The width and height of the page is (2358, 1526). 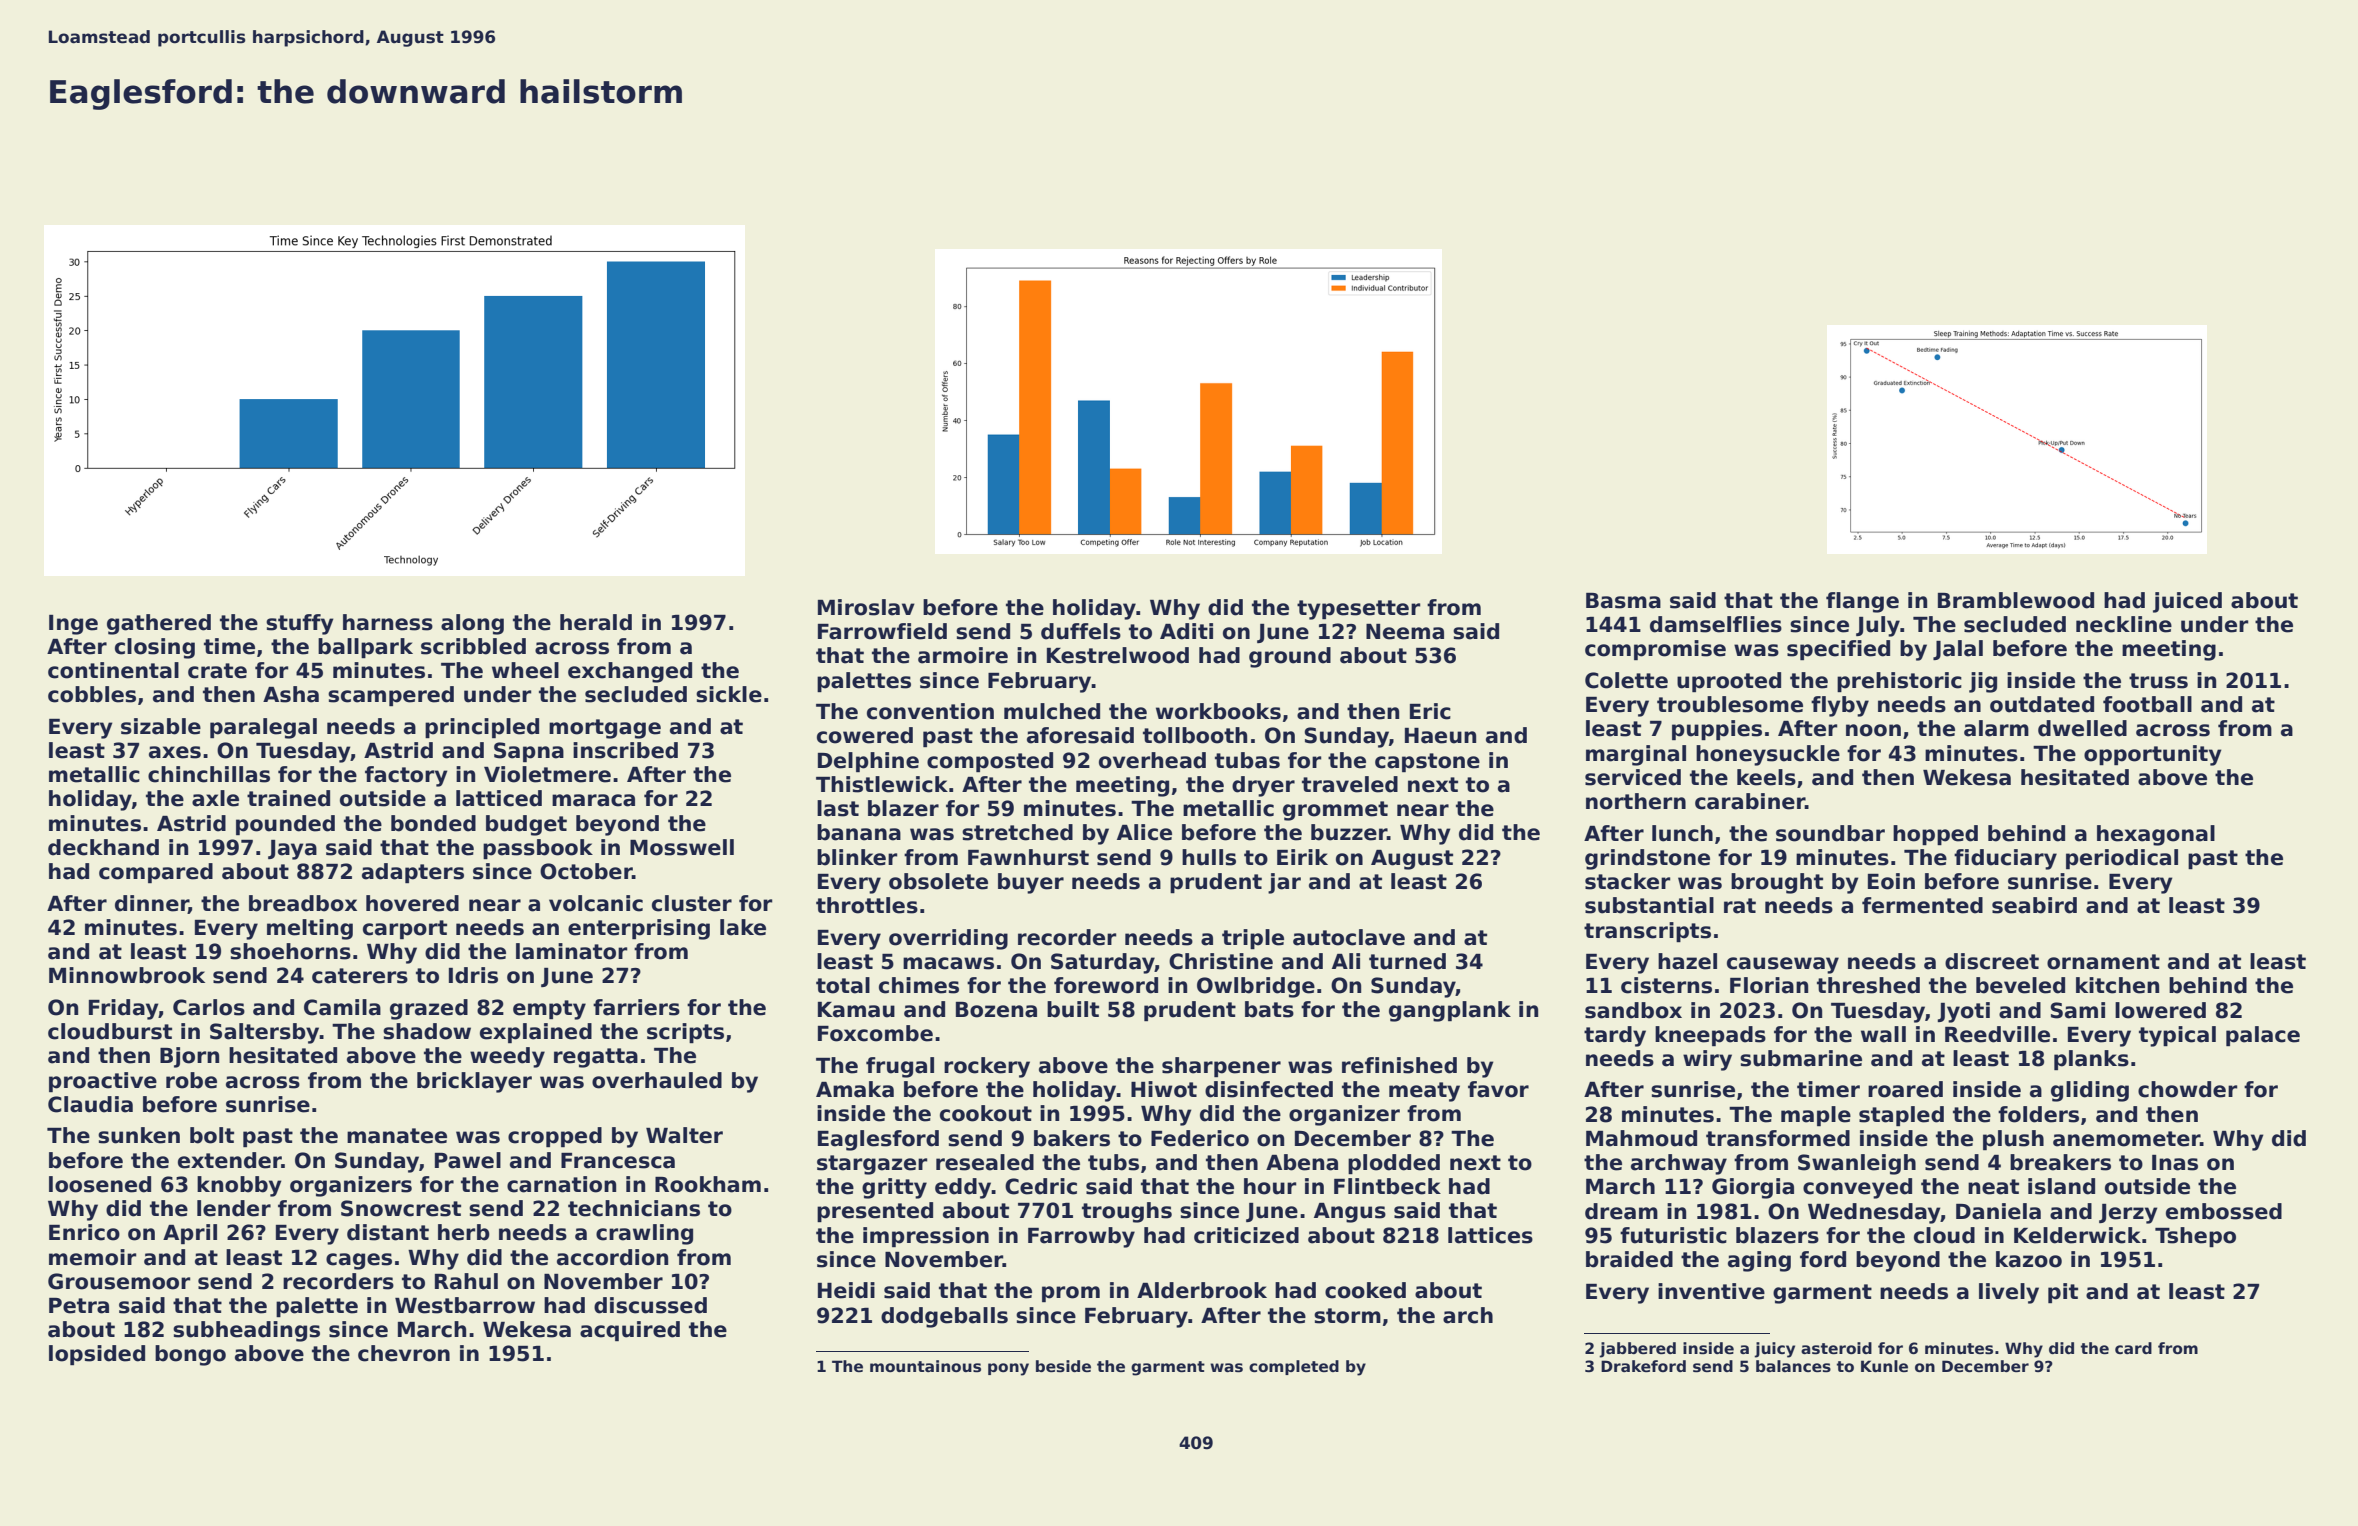 I want to click on Bramblewood, so click(x=2016, y=600).
